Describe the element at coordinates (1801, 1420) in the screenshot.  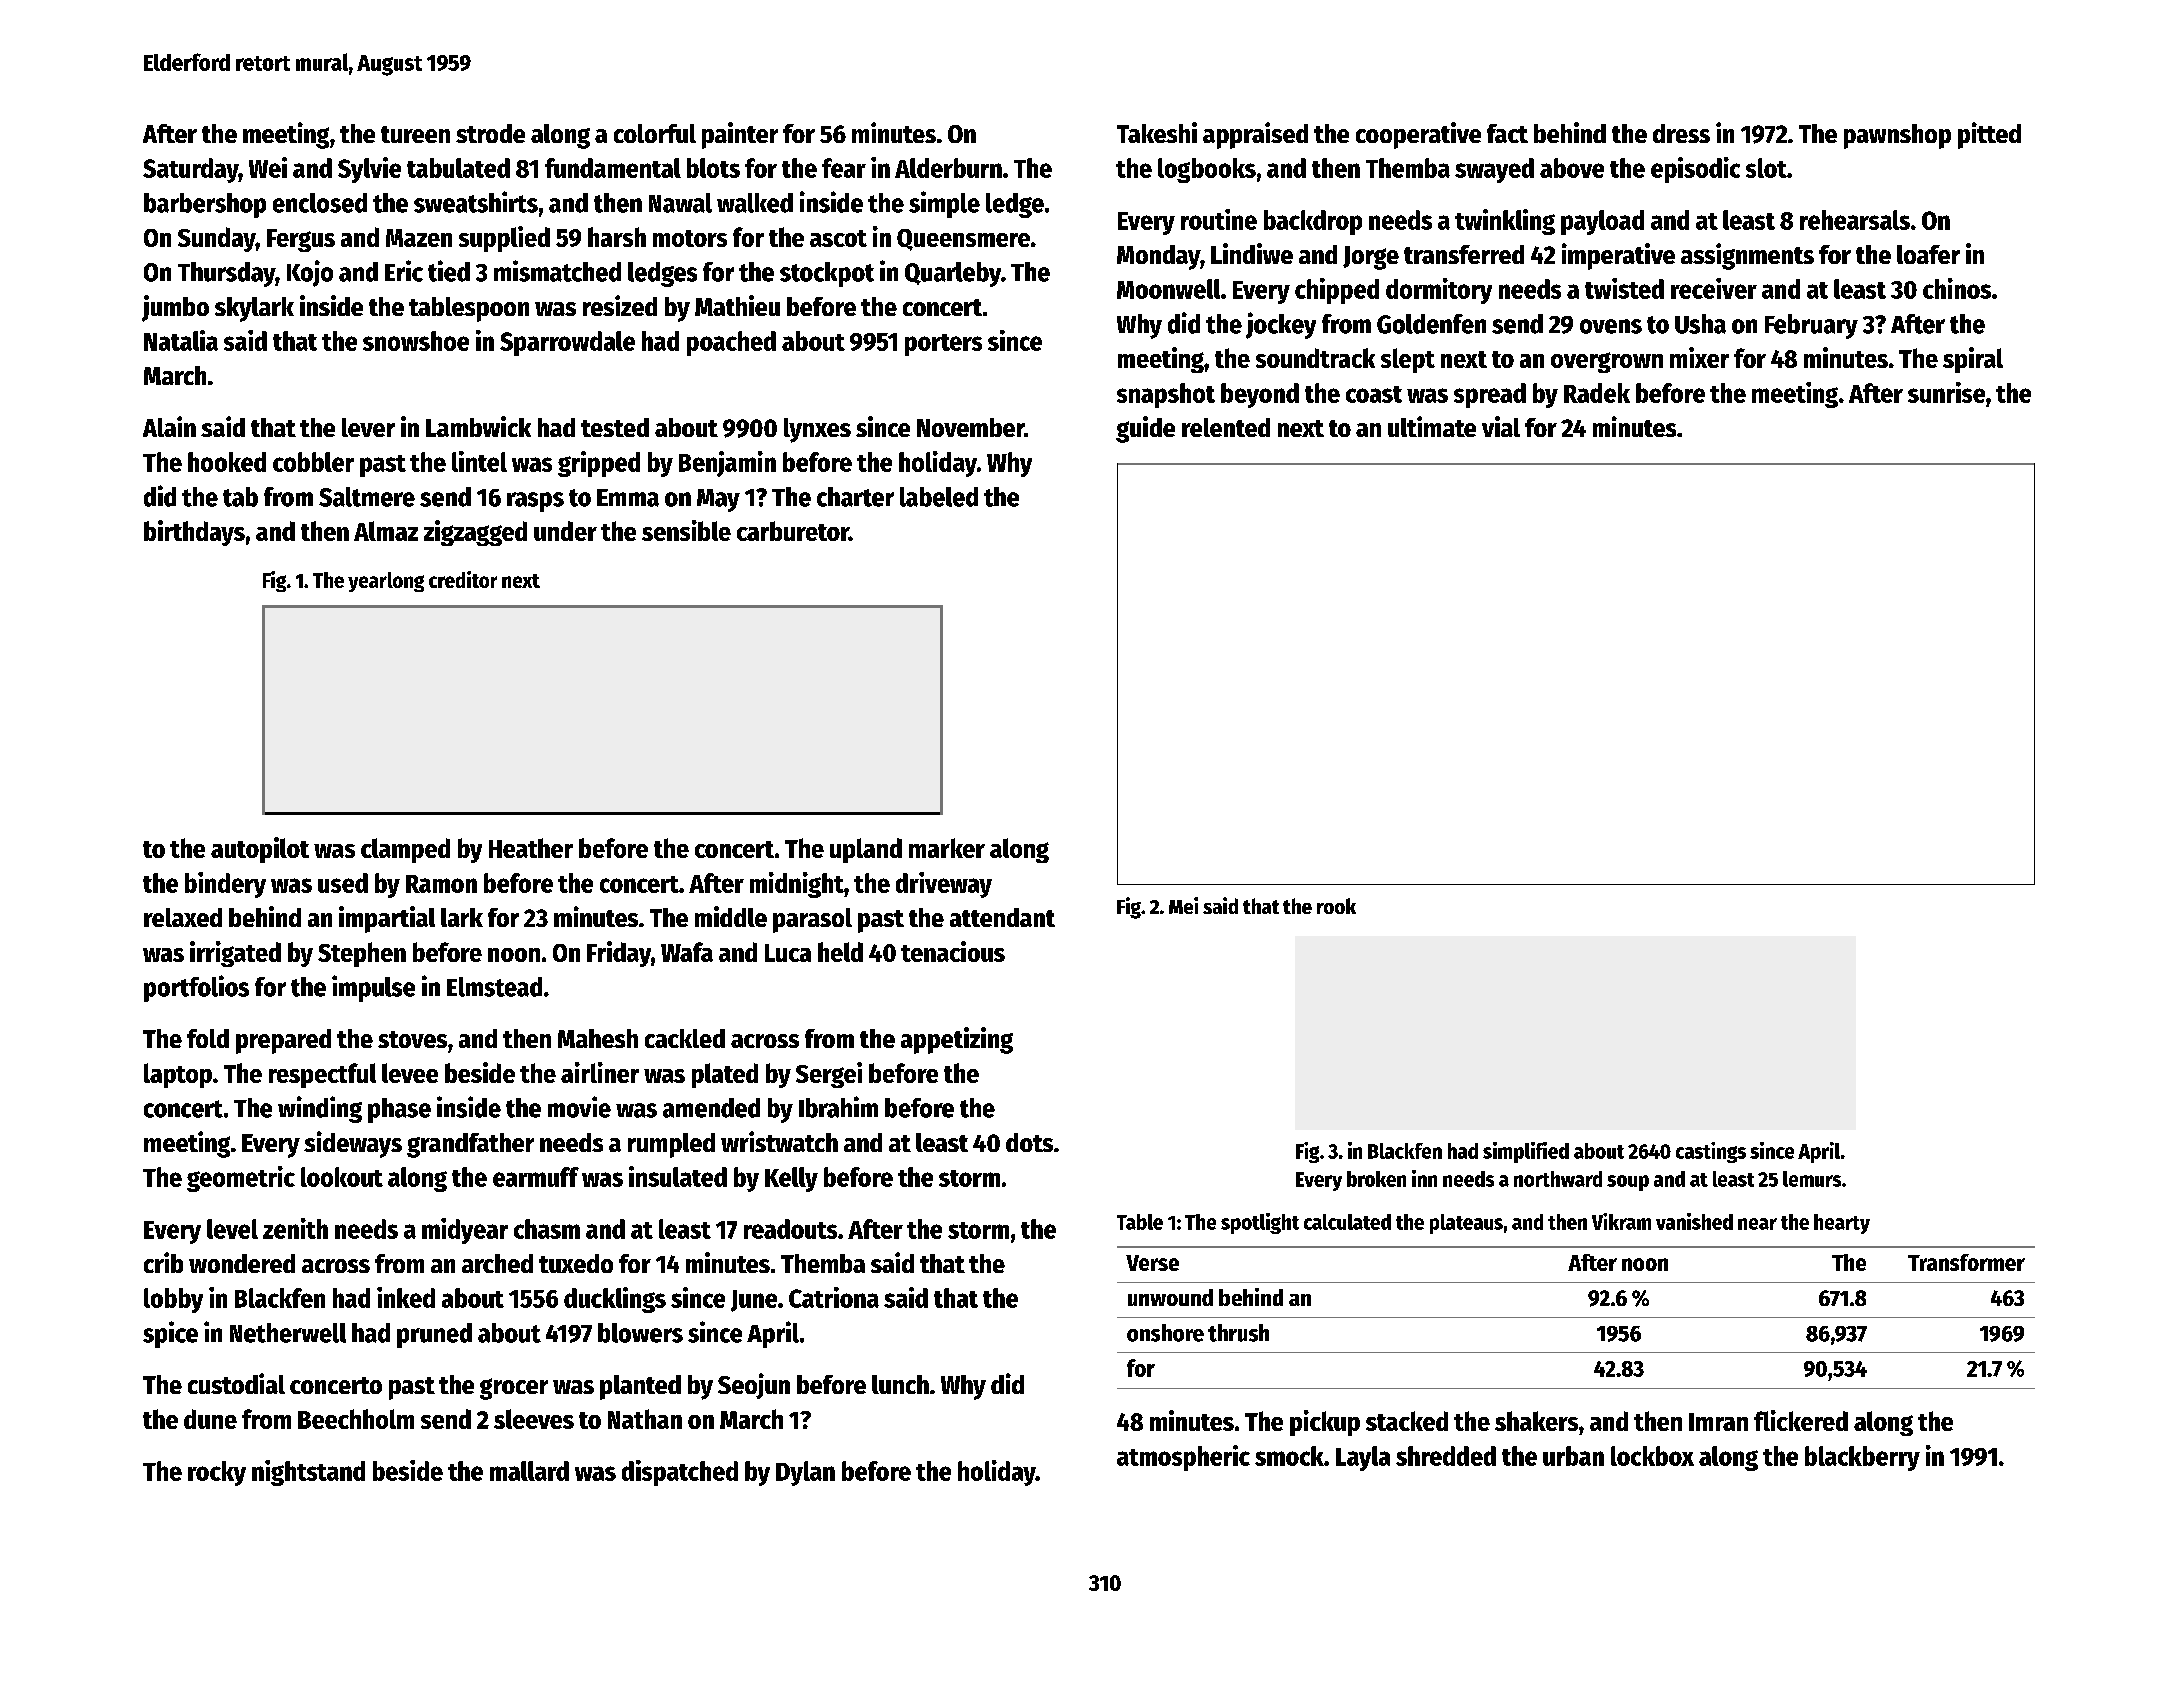
I see `flickered` at that location.
